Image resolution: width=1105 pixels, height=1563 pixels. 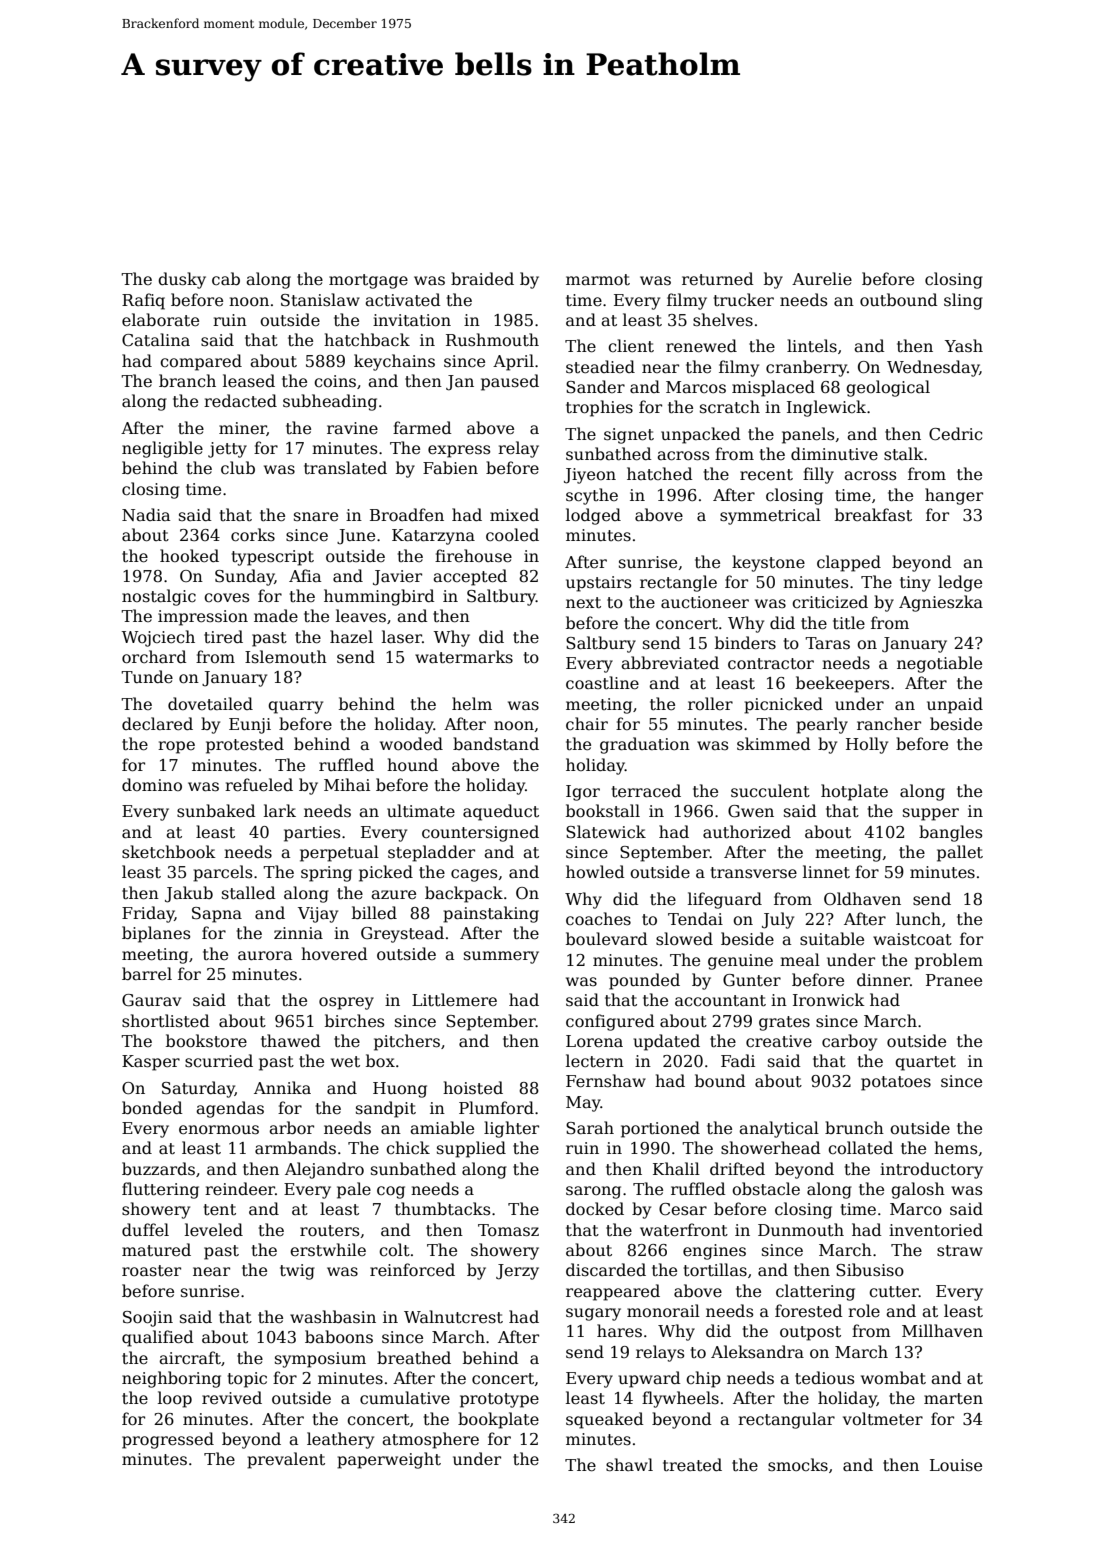 I want to click on cab, so click(x=226, y=279).
